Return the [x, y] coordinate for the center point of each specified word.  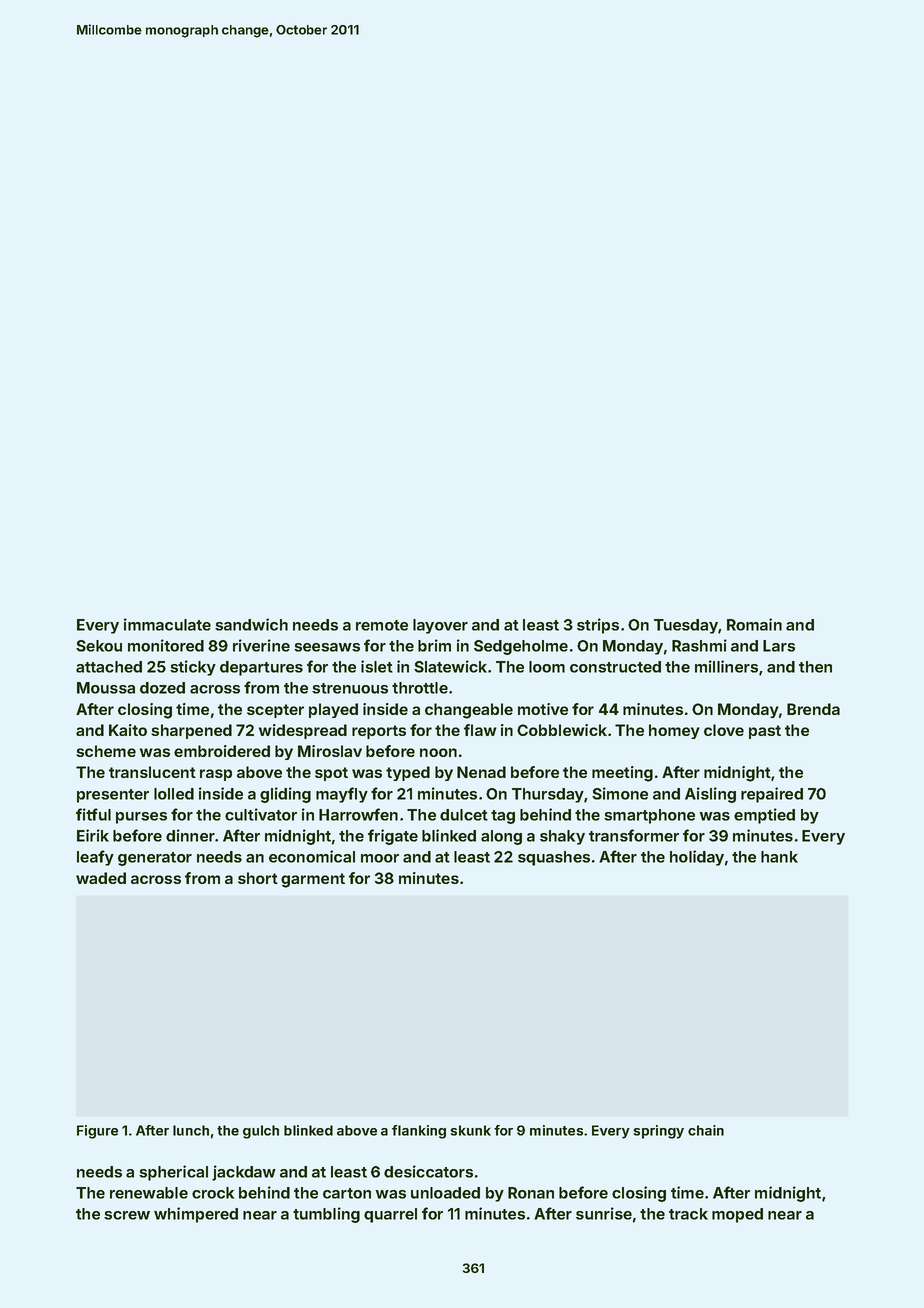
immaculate [167, 624]
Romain [754, 624]
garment [313, 880]
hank [779, 857]
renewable [149, 1193]
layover [440, 626]
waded [101, 878]
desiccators [428, 1171]
